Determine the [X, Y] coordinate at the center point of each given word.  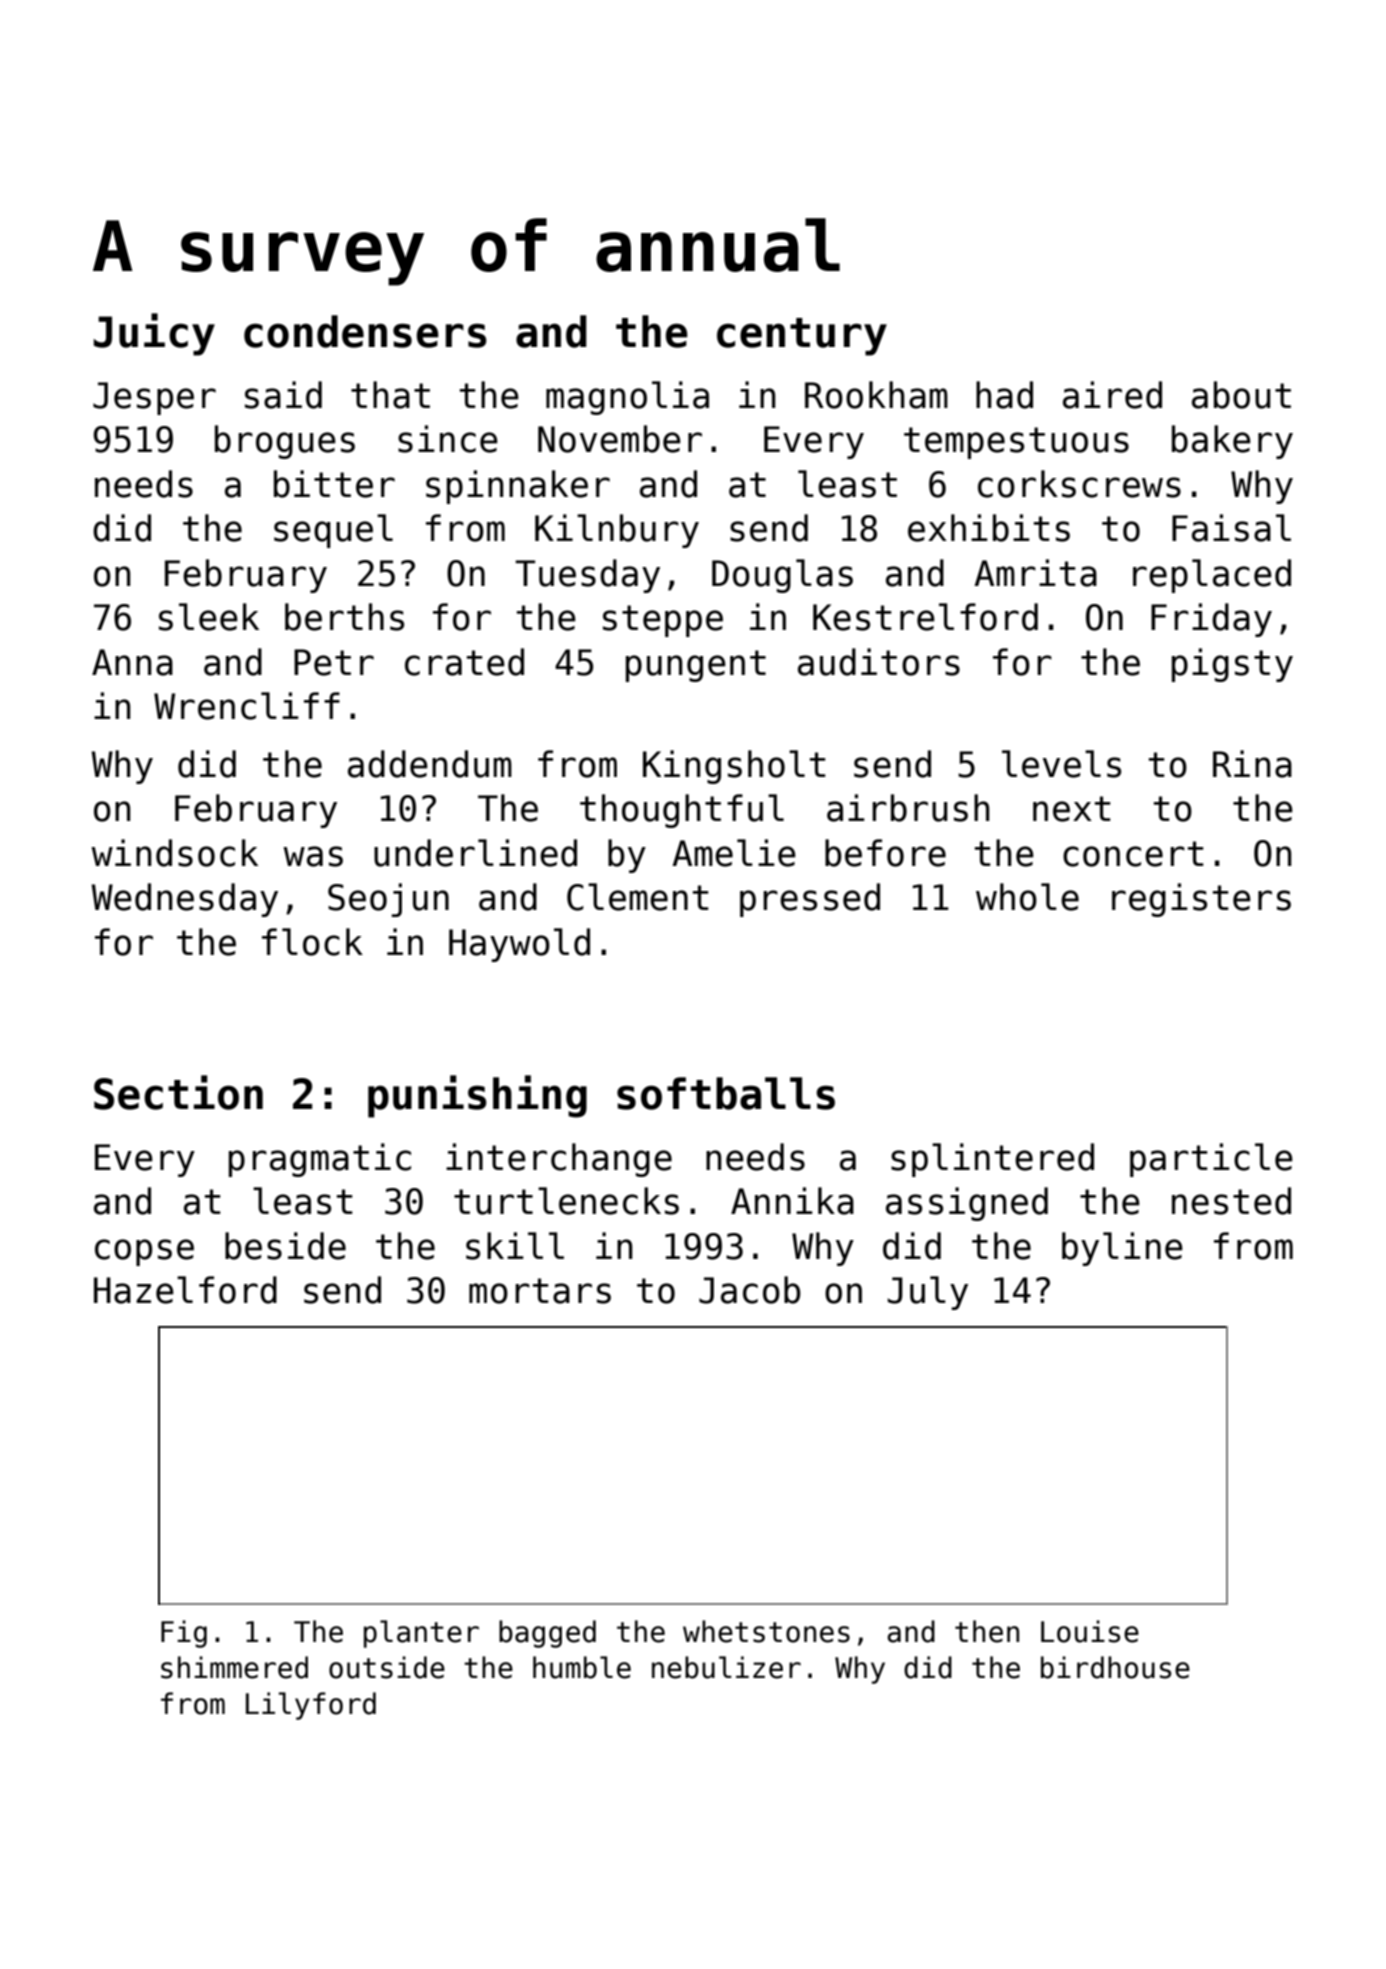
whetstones [766, 1631]
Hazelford [185, 1290]
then [987, 1631]
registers [1201, 900]
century [802, 337]
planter [421, 1634]
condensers [365, 331]
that [390, 395]
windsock [174, 853]
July [928, 1293]
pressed [810, 900]
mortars [540, 1291]
